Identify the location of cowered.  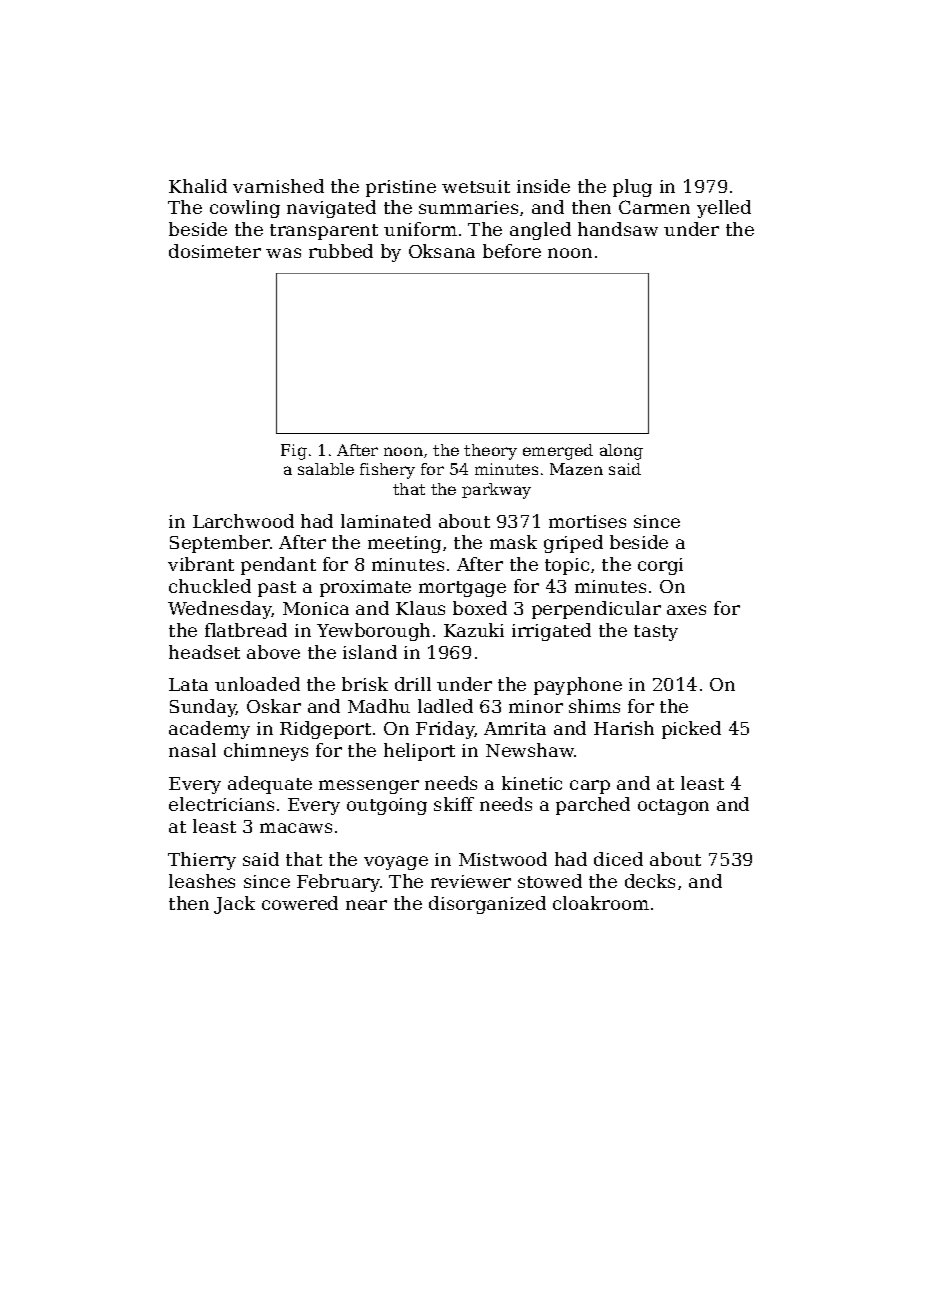
(300, 903).
